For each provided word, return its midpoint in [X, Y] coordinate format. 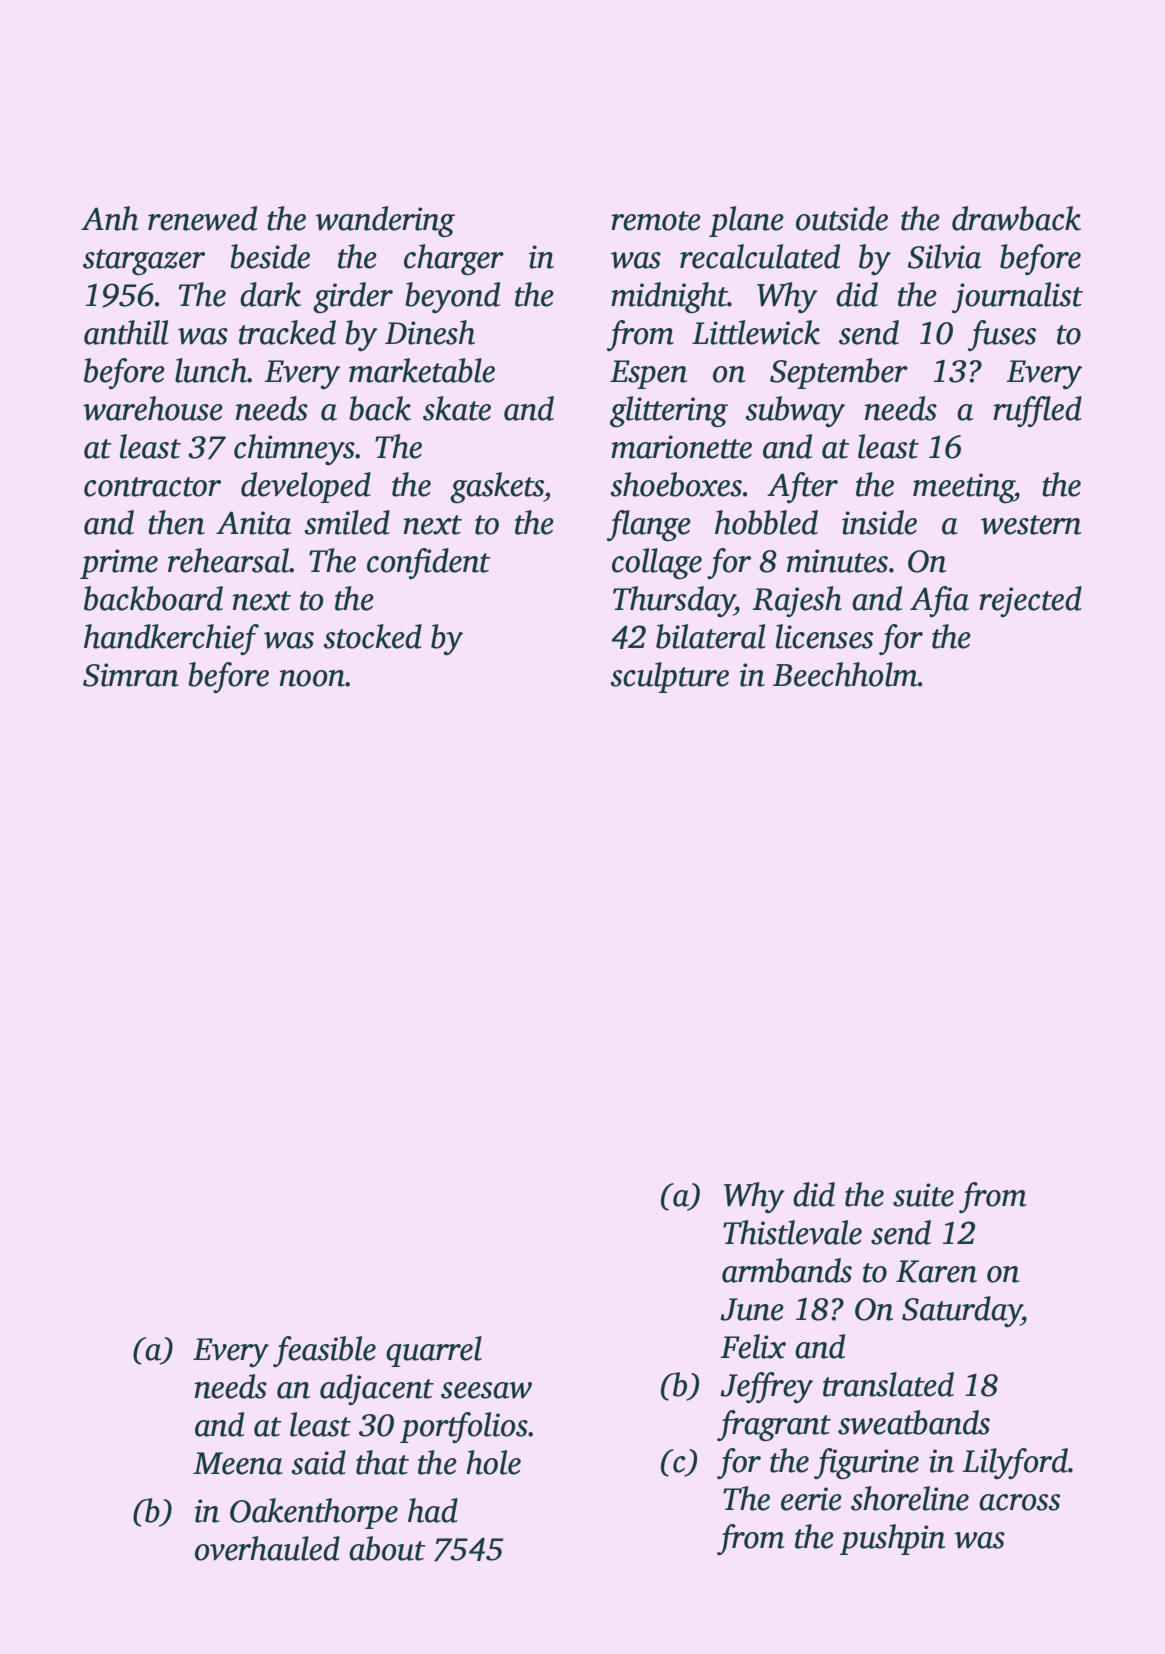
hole [493, 1462]
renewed [202, 218]
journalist [1017, 297]
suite [923, 1195]
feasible [324, 1351]
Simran [131, 675]
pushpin [892, 1539]
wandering [385, 221]
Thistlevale [792, 1232]
